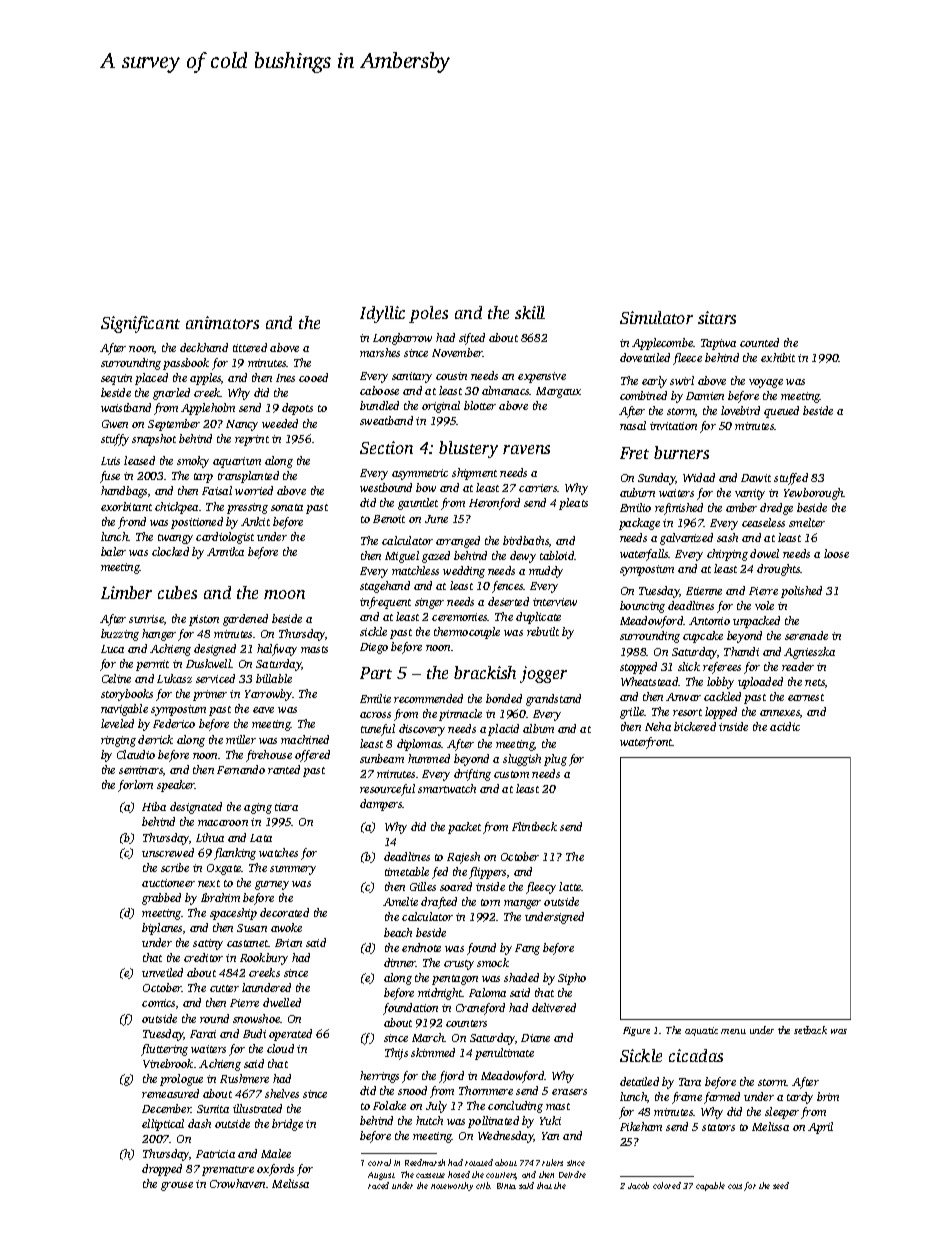 Image resolution: width=952 pixels, height=1233 pixels. What do you see at coordinates (447, 788) in the document?
I see `smartwatch` at bounding box center [447, 788].
